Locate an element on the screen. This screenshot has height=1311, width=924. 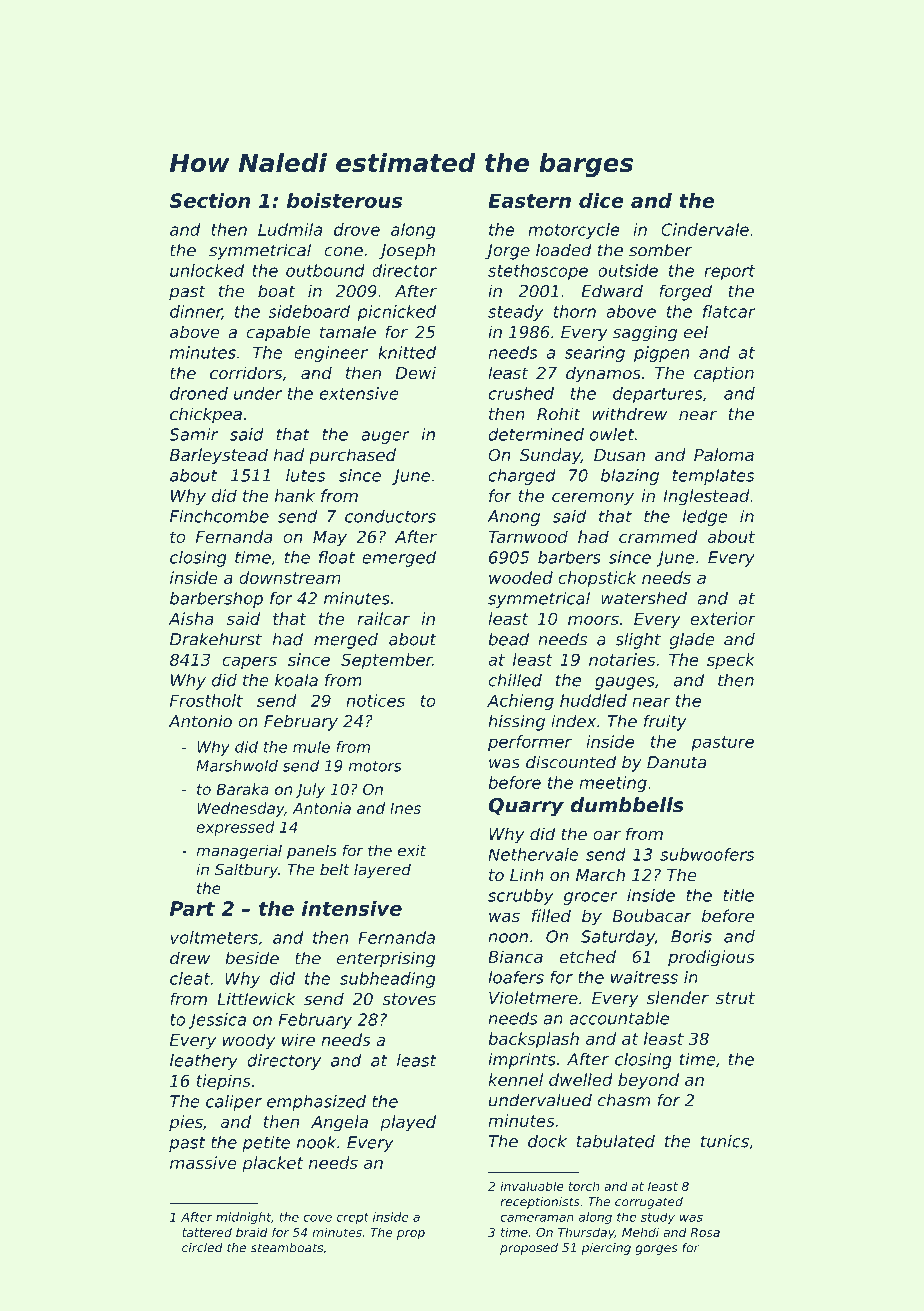
ledge is located at coordinates (705, 518).
